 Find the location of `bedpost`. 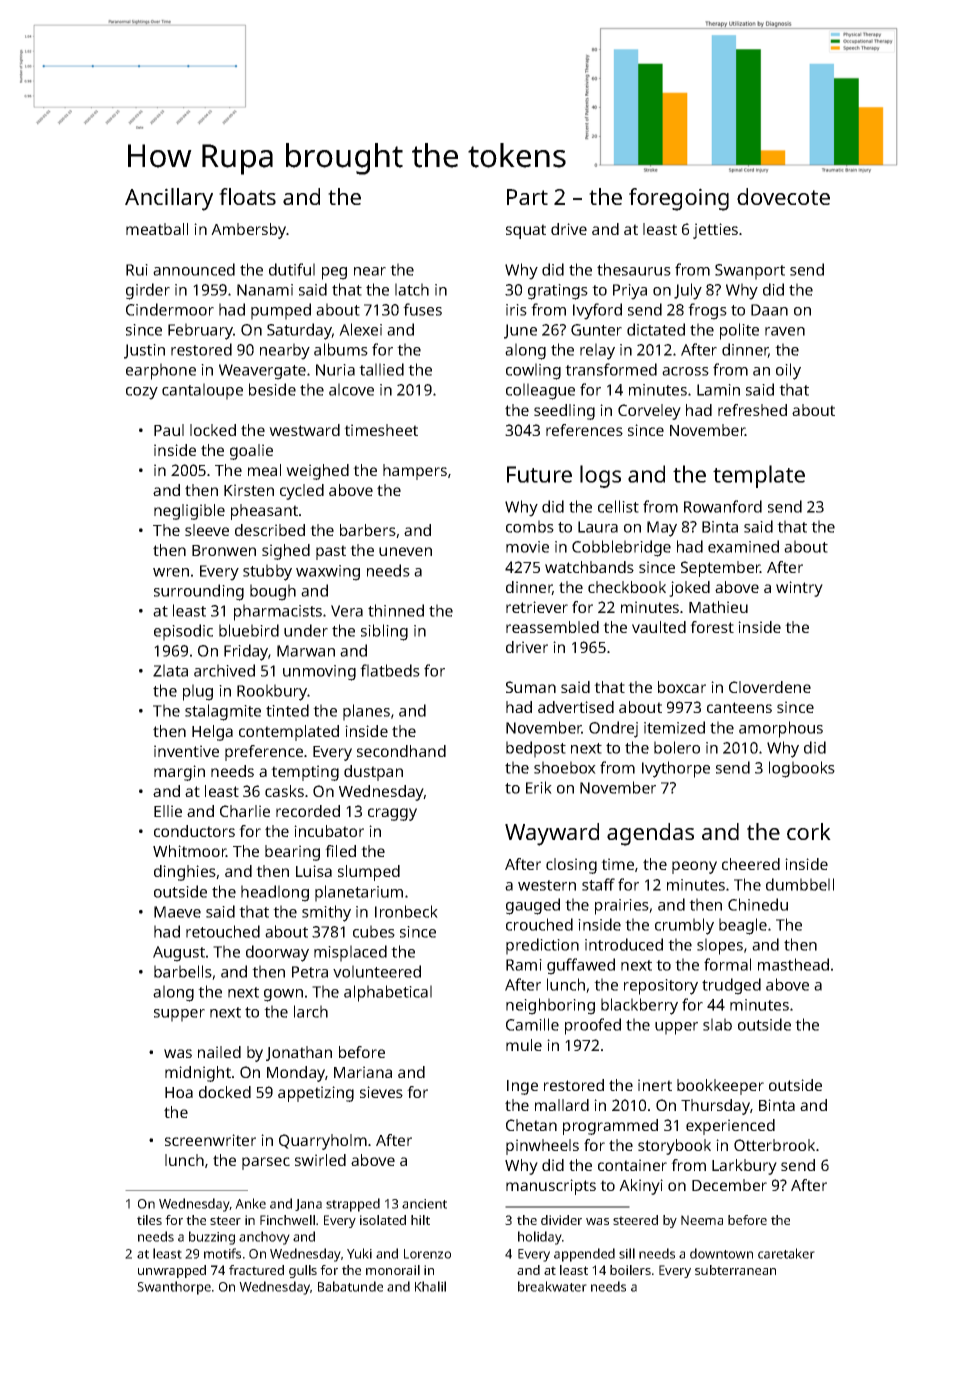

bedpost is located at coordinates (536, 749).
